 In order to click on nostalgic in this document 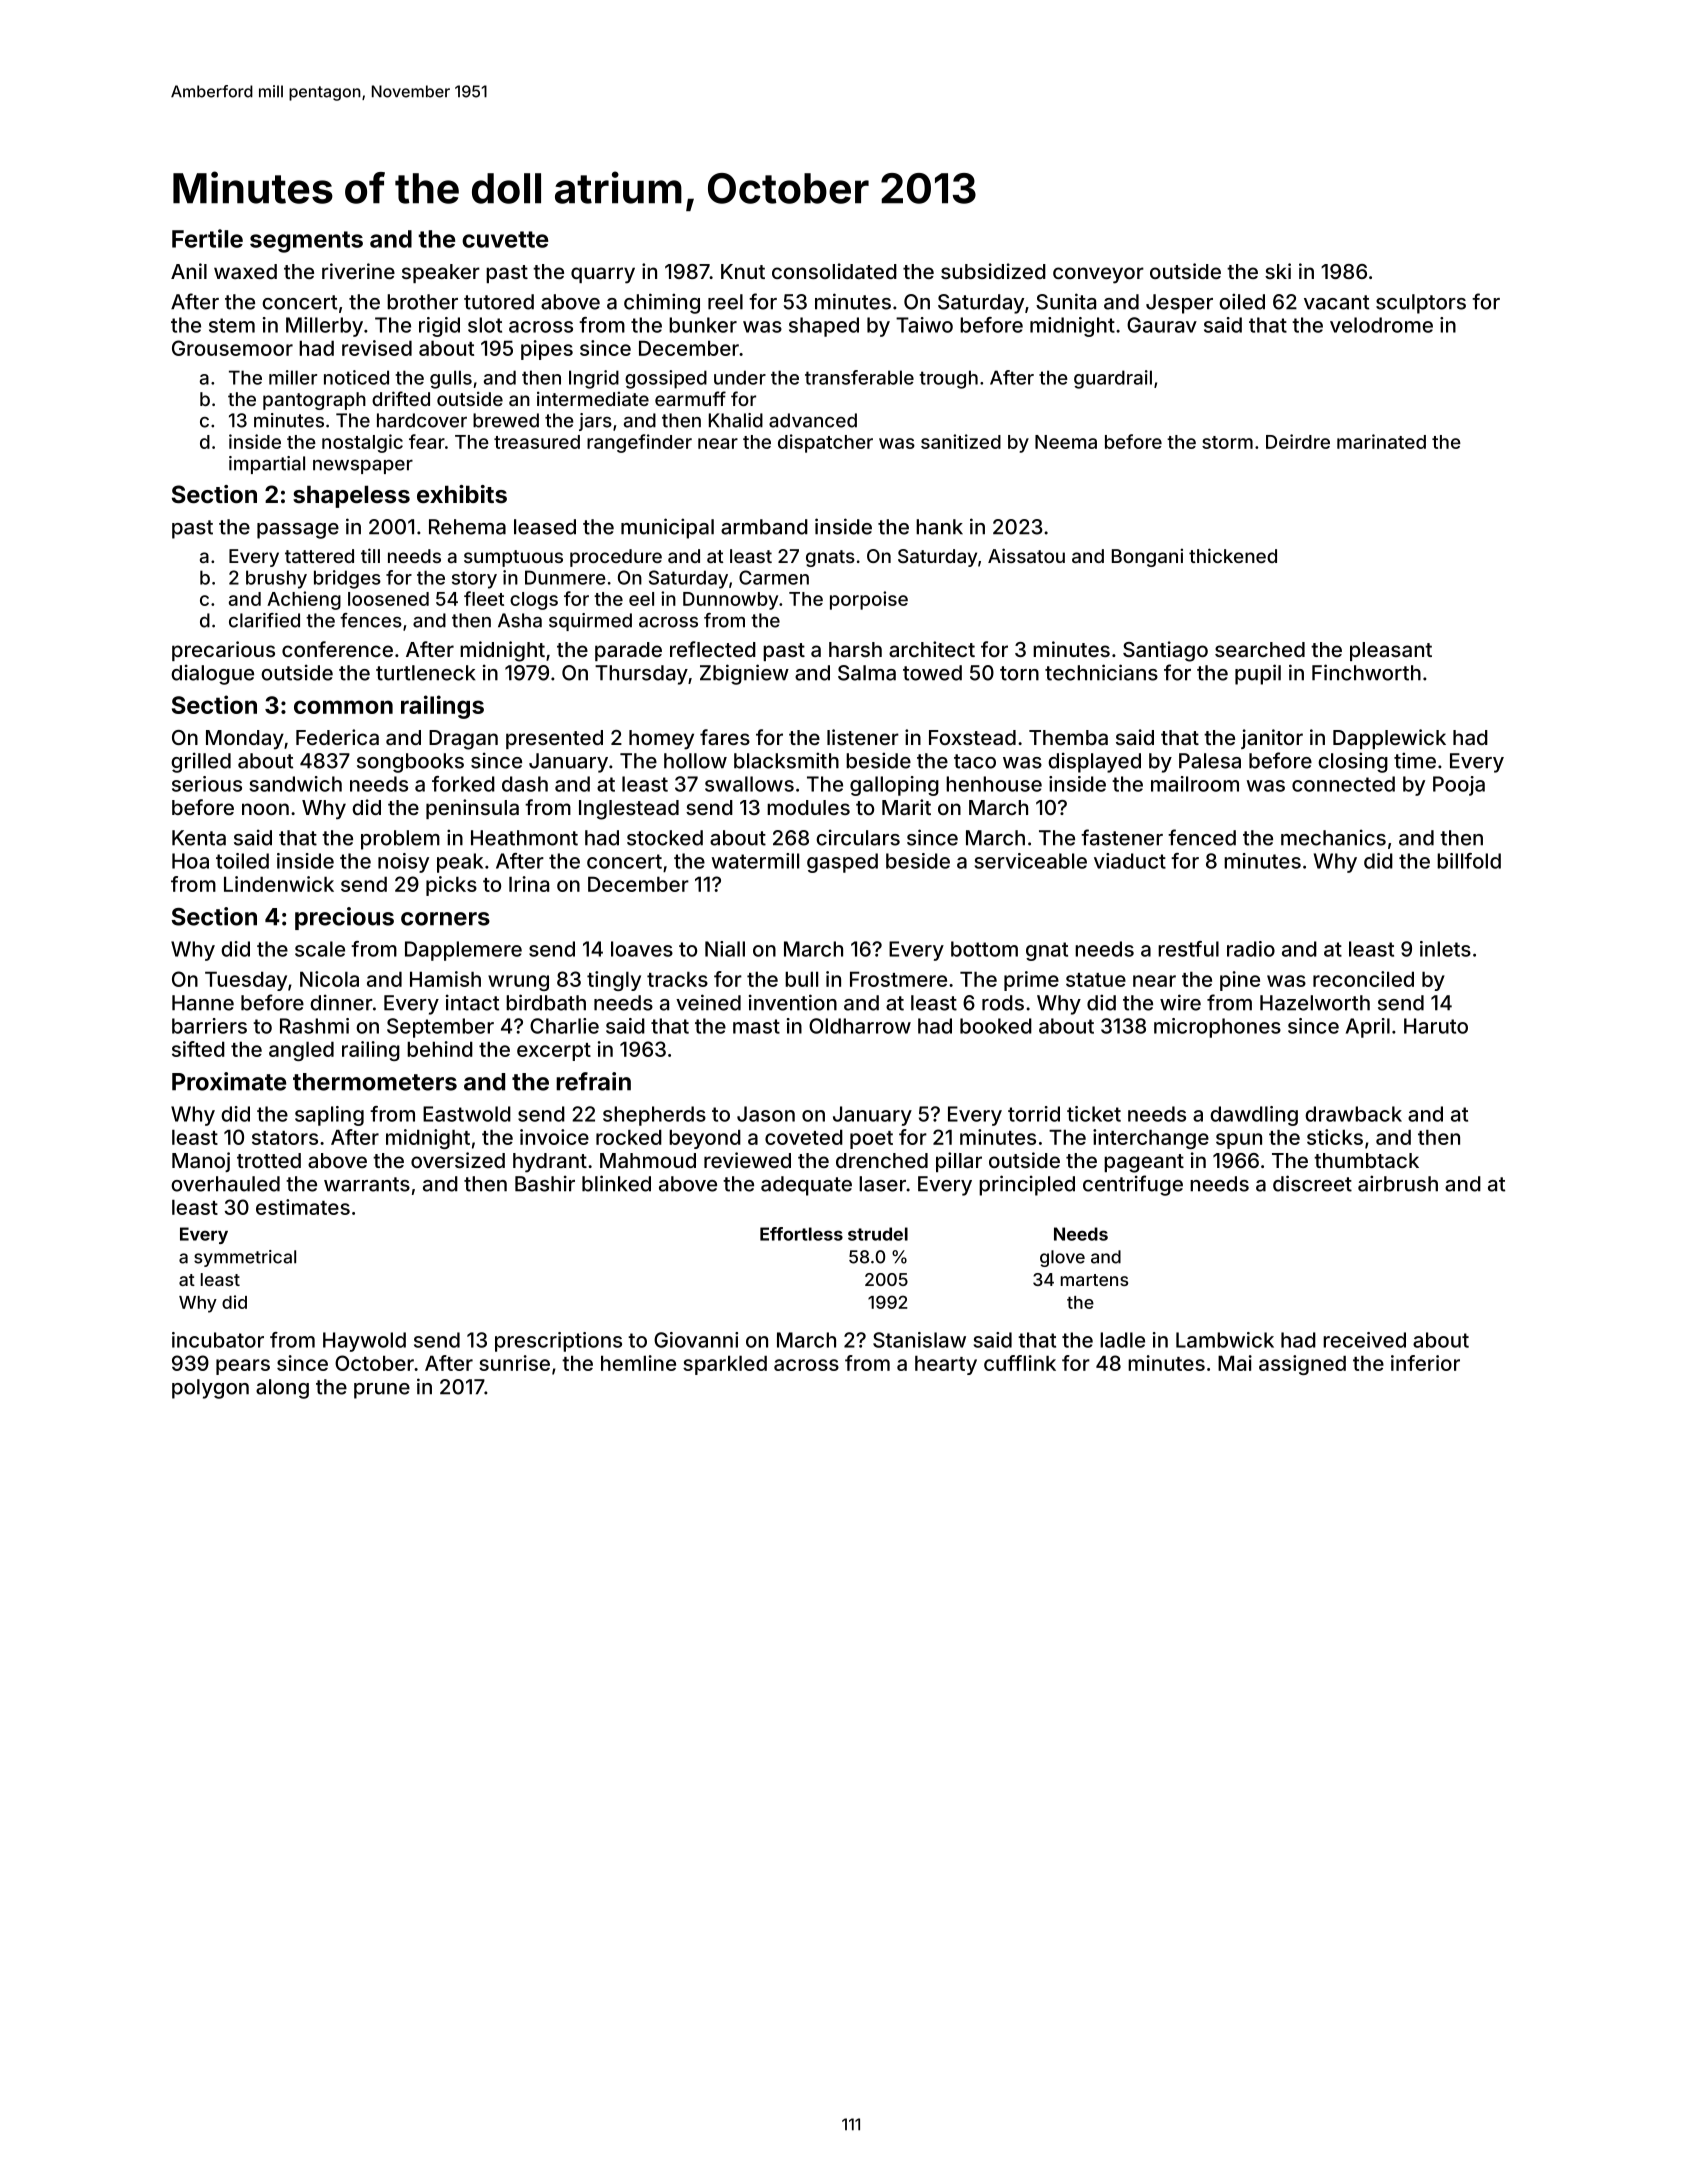, I will do `click(362, 443)`.
